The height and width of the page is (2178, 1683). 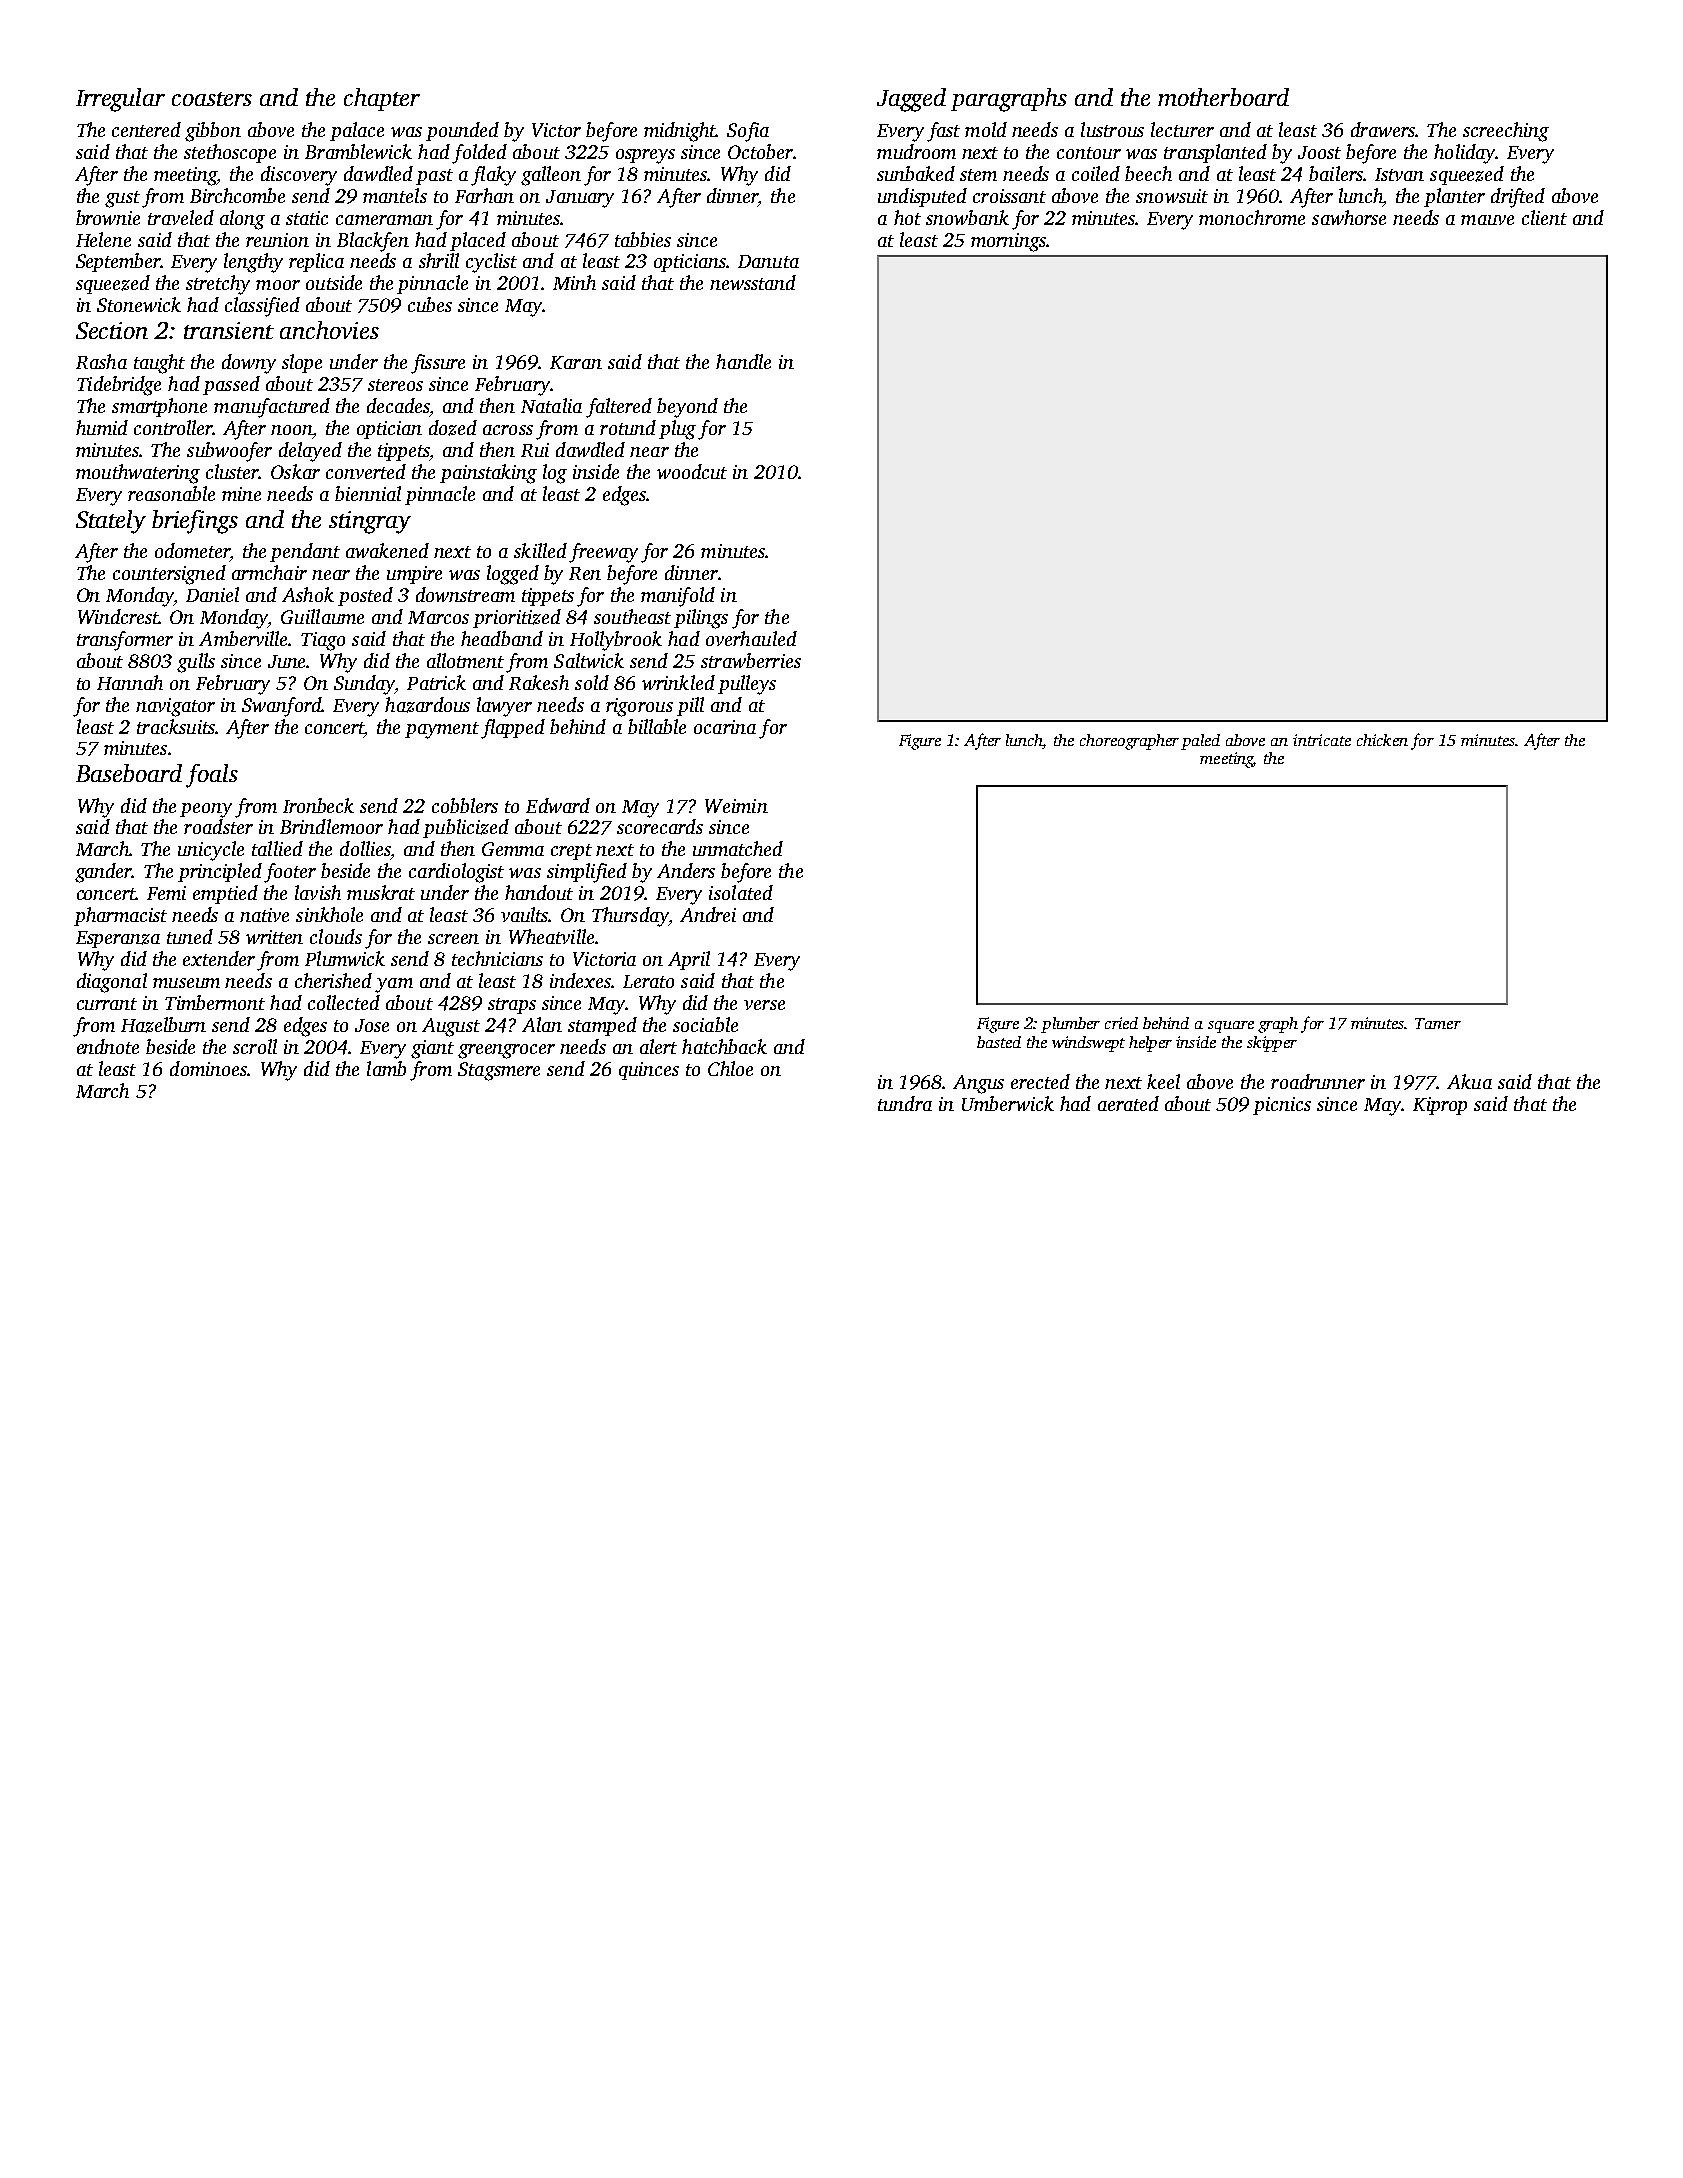 What do you see at coordinates (253, 263) in the page?
I see `lengthy` at bounding box center [253, 263].
